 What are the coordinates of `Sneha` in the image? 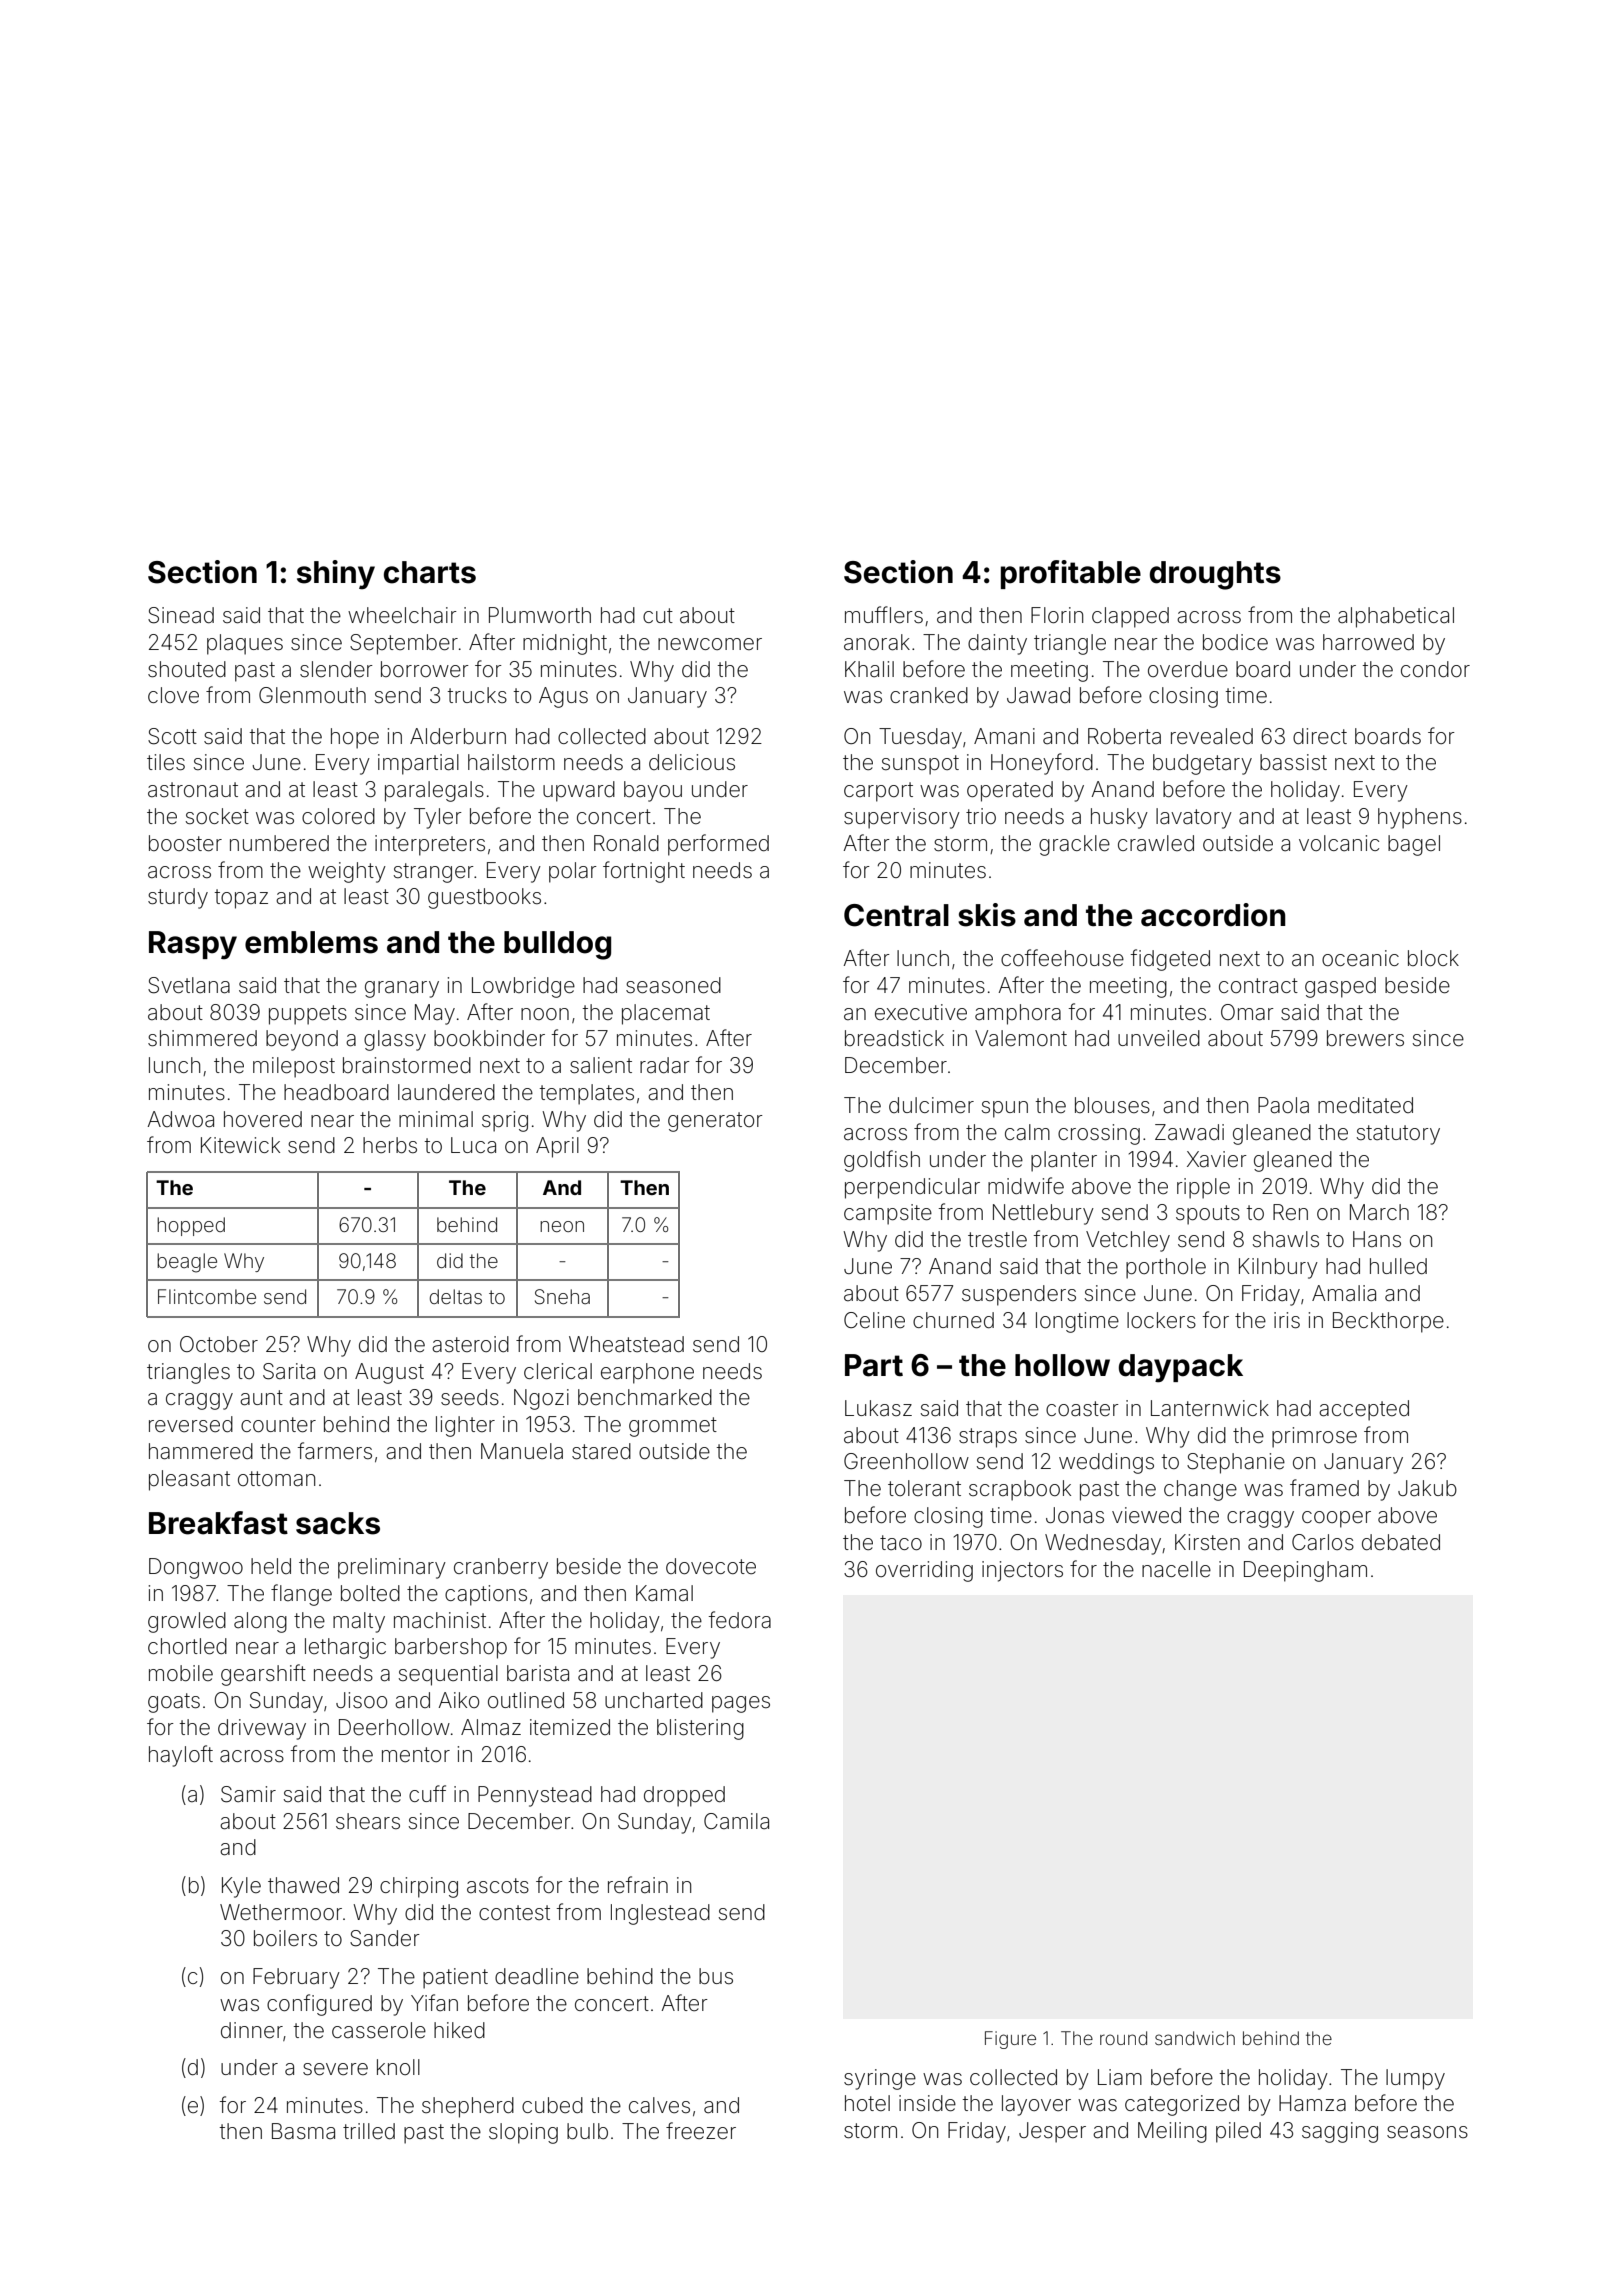 It's located at (562, 1297).
